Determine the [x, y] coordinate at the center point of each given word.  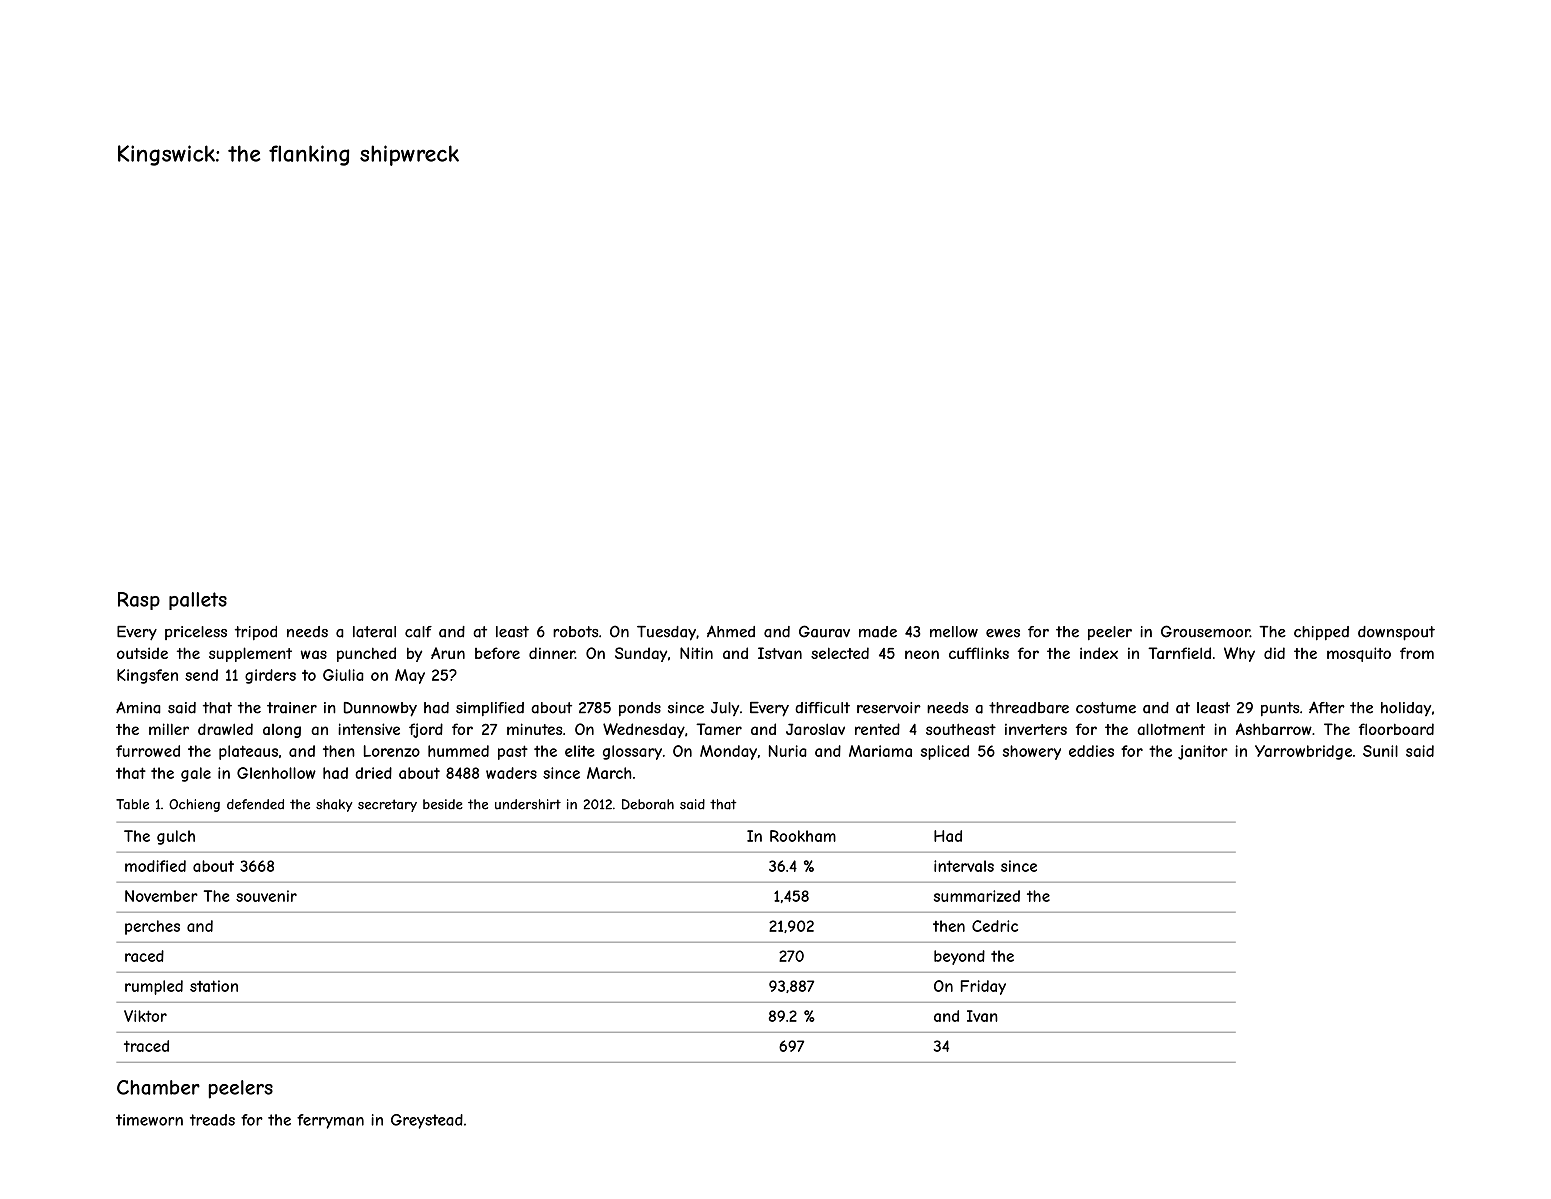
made [878, 632]
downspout [1396, 633]
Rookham [803, 836]
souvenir [266, 896]
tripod [256, 633]
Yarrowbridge [1303, 752]
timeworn [149, 1120]
